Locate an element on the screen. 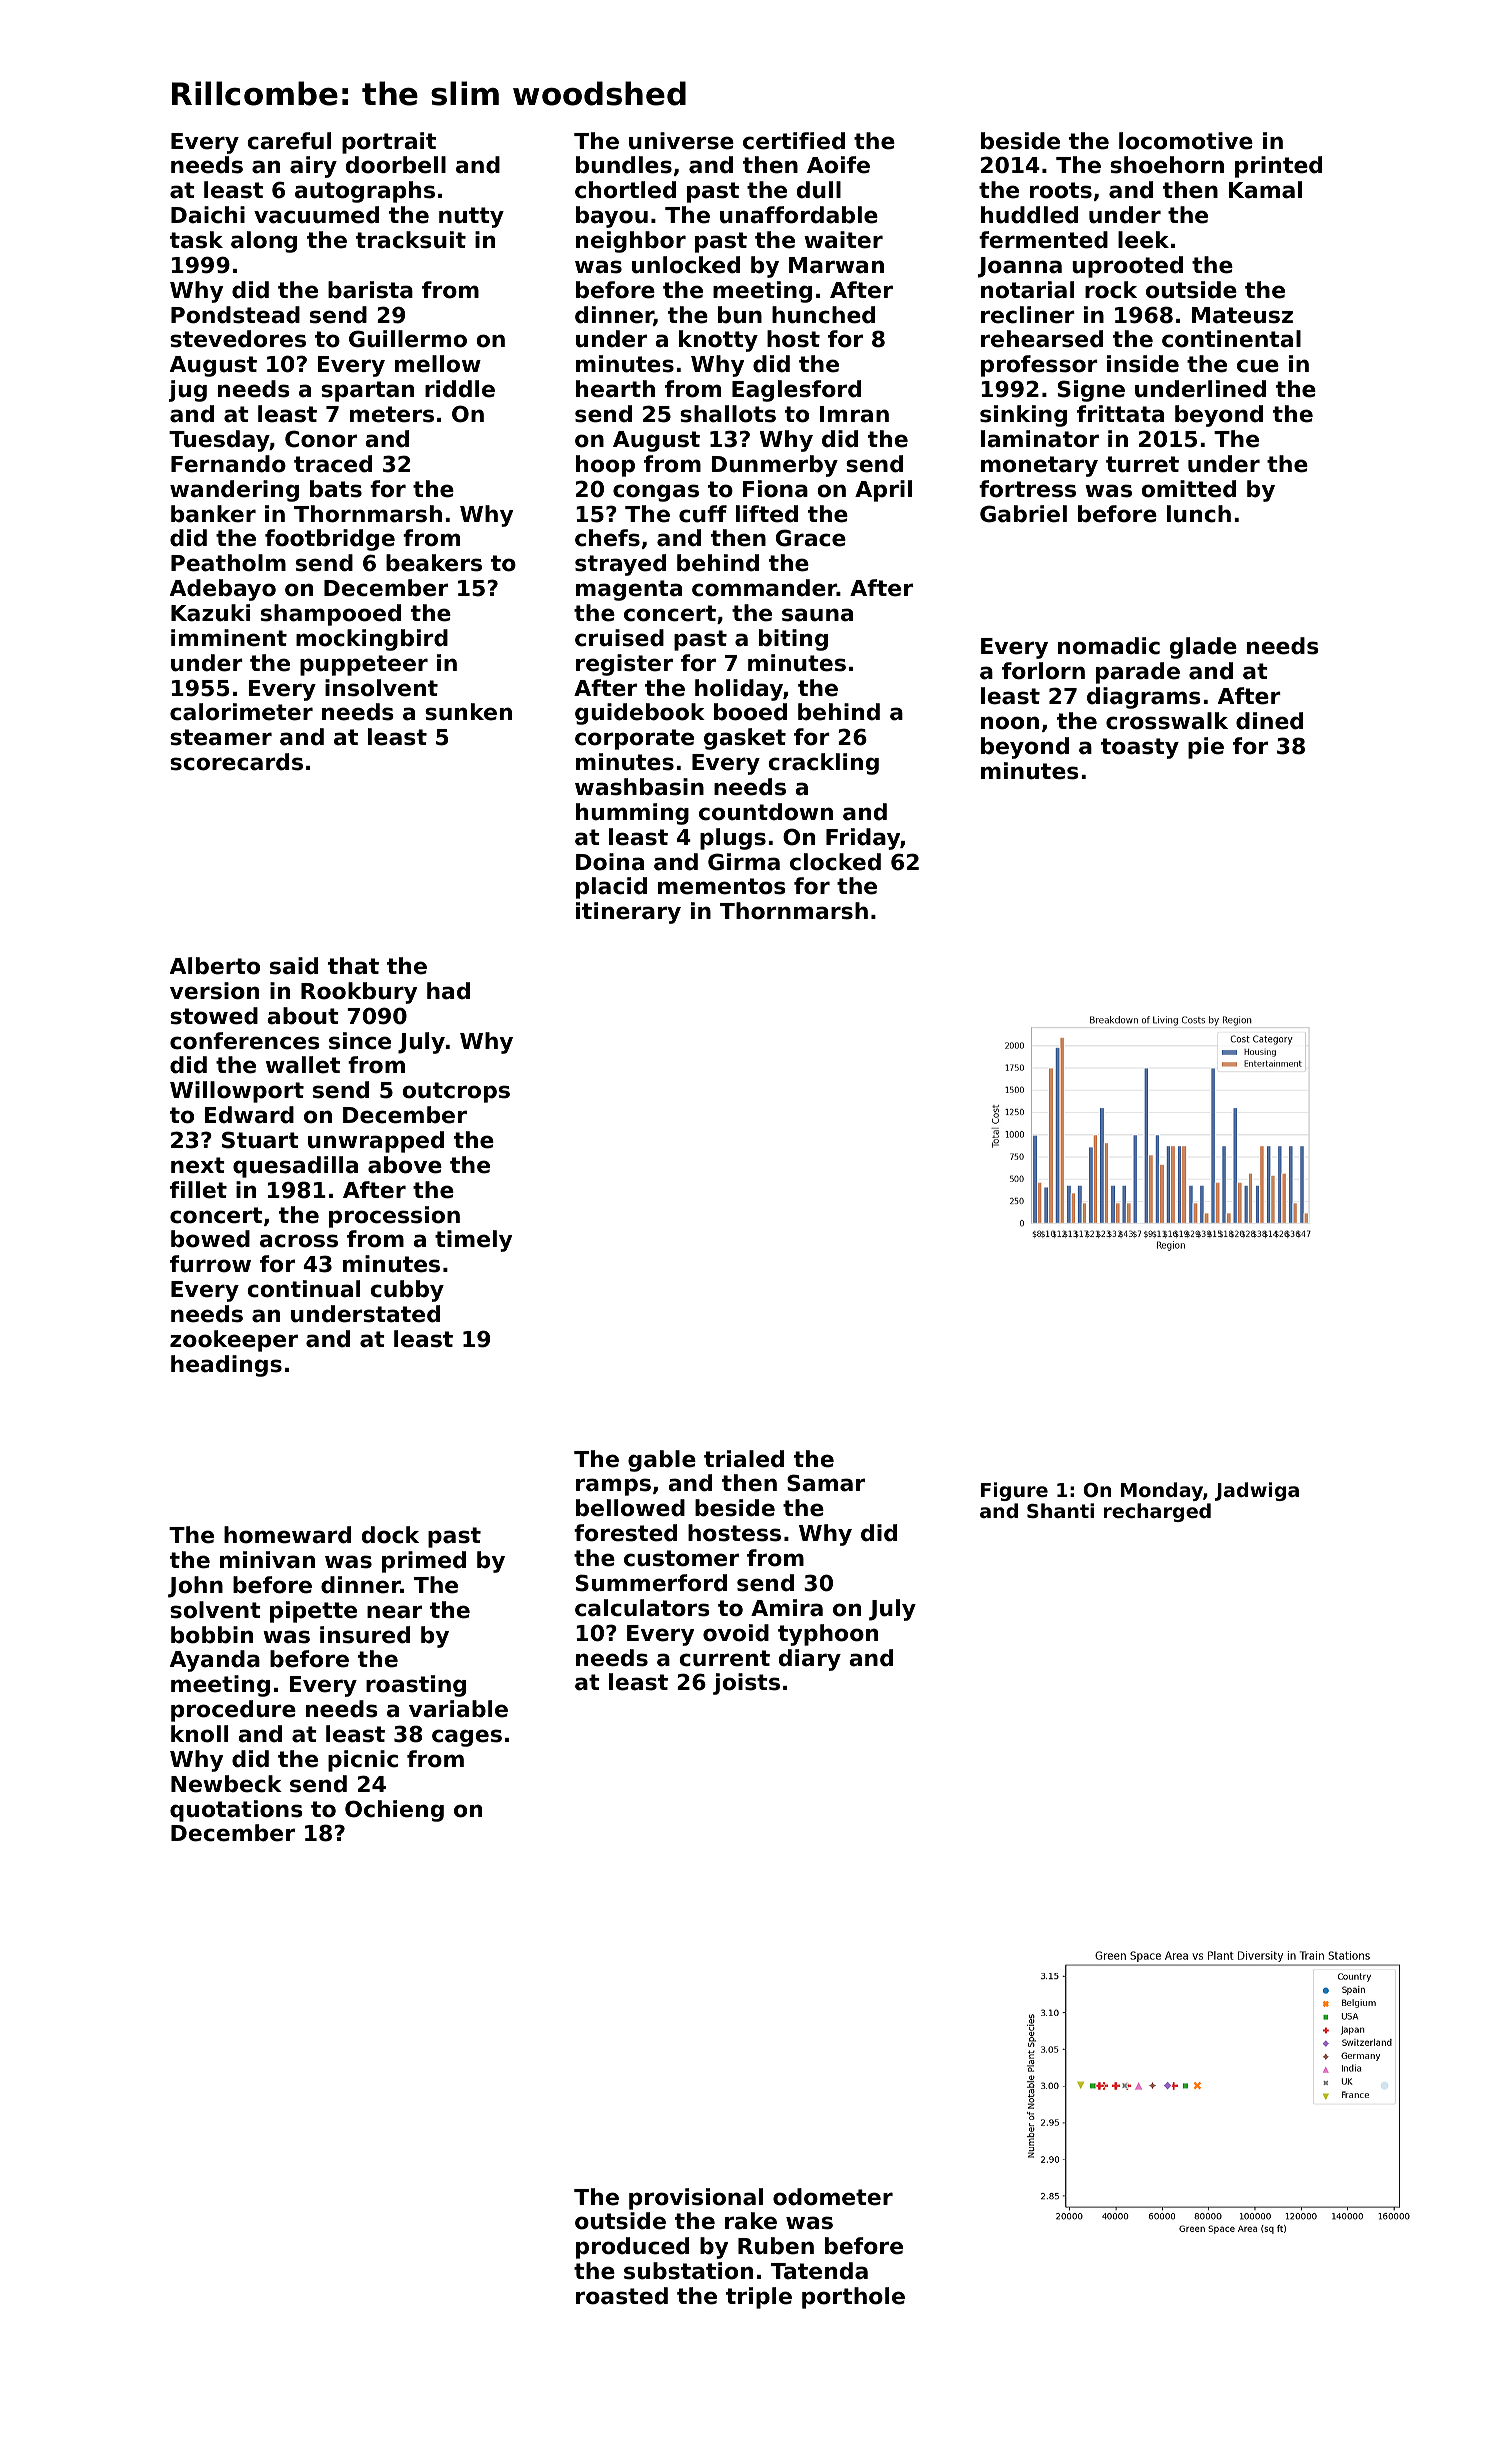  stowed is located at coordinates (214, 1016).
